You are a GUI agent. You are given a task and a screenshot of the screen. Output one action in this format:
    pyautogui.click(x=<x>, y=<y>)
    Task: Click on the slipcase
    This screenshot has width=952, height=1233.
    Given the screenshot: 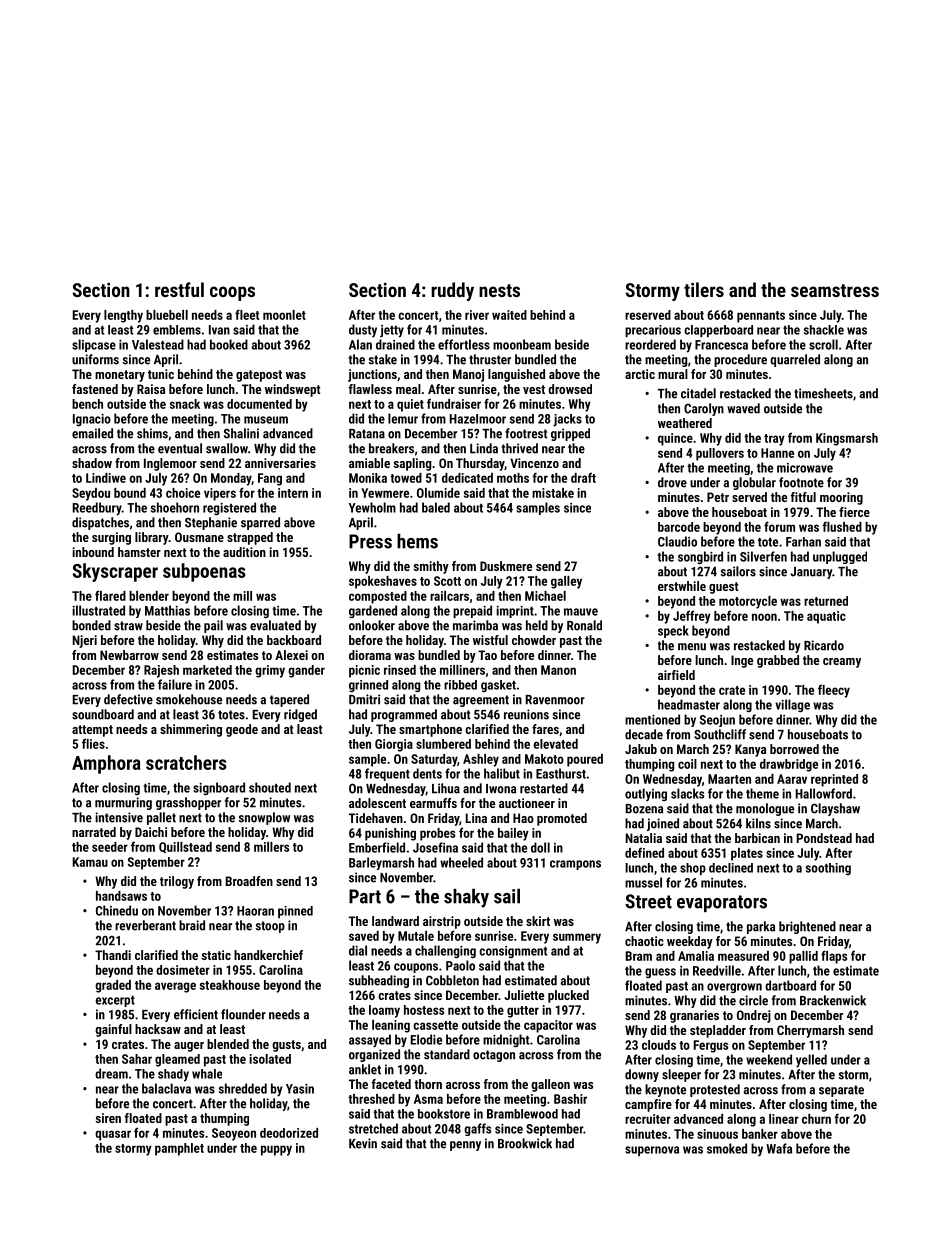 What is the action you would take?
    pyautogui.click(x=94, y=345)
